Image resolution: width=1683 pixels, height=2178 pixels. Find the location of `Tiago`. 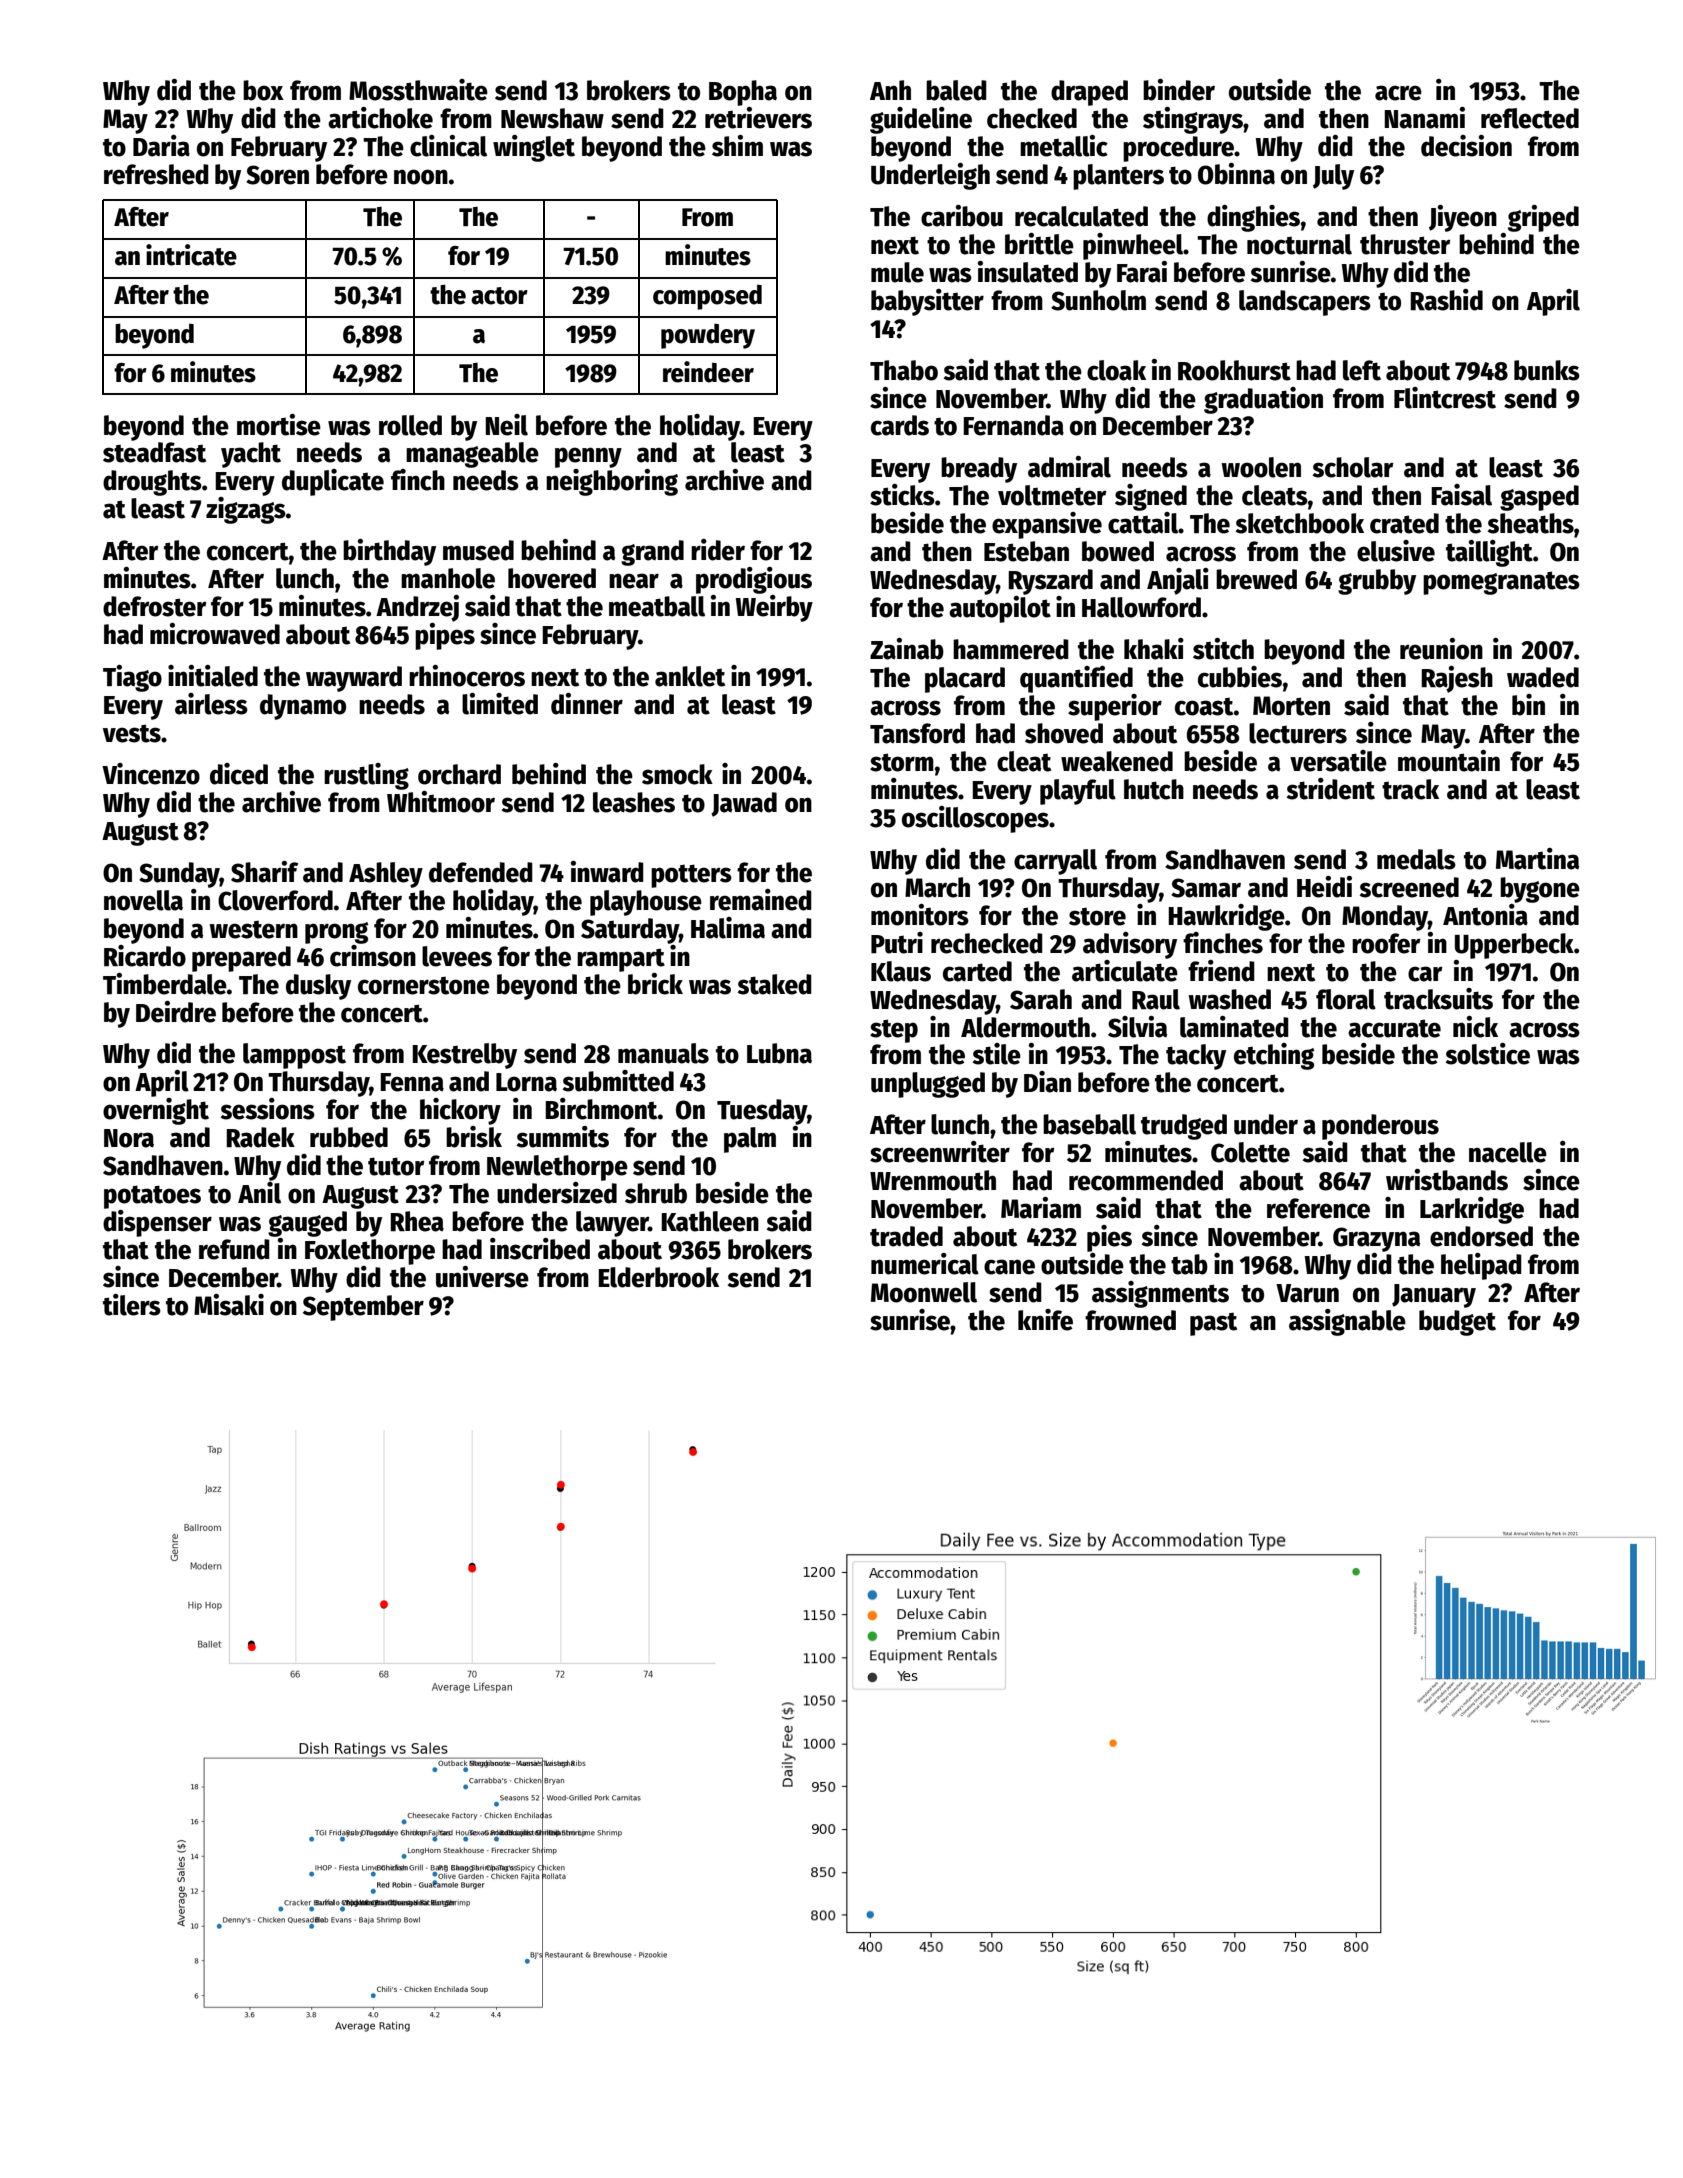

Tiago is located at coordinates (132, 678).
